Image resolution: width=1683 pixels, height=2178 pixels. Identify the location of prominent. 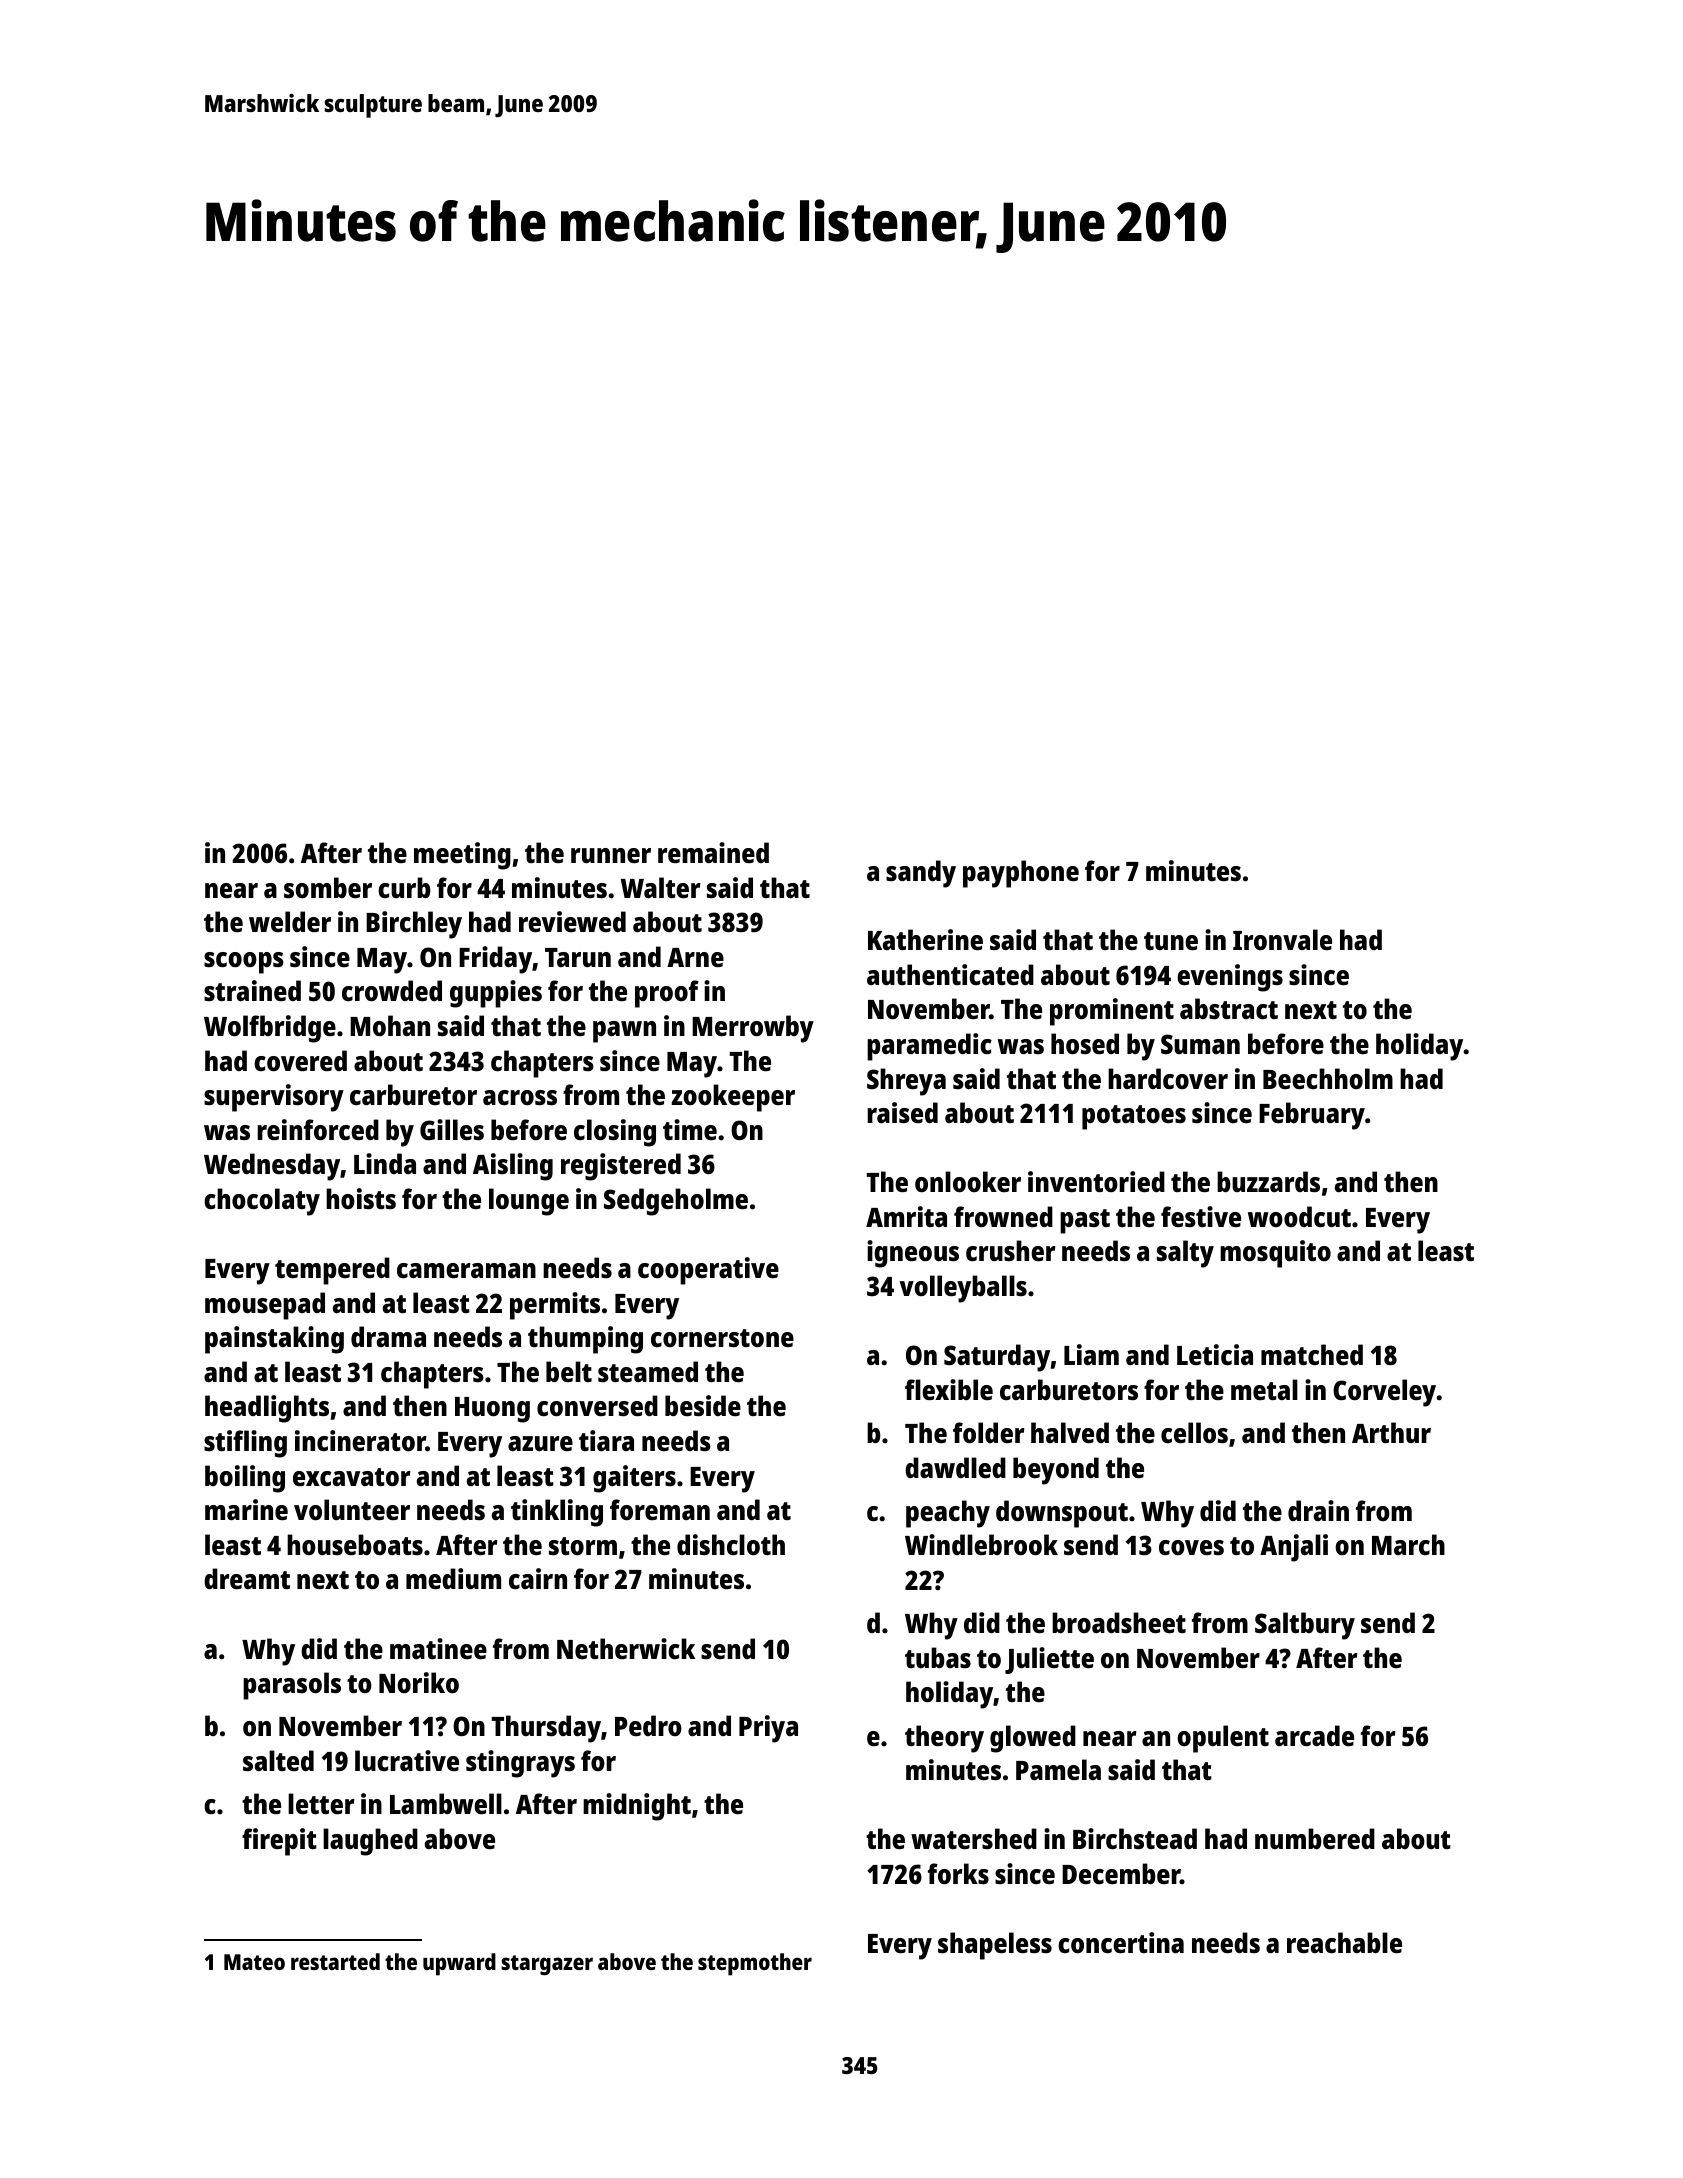
(1112, 1012).
